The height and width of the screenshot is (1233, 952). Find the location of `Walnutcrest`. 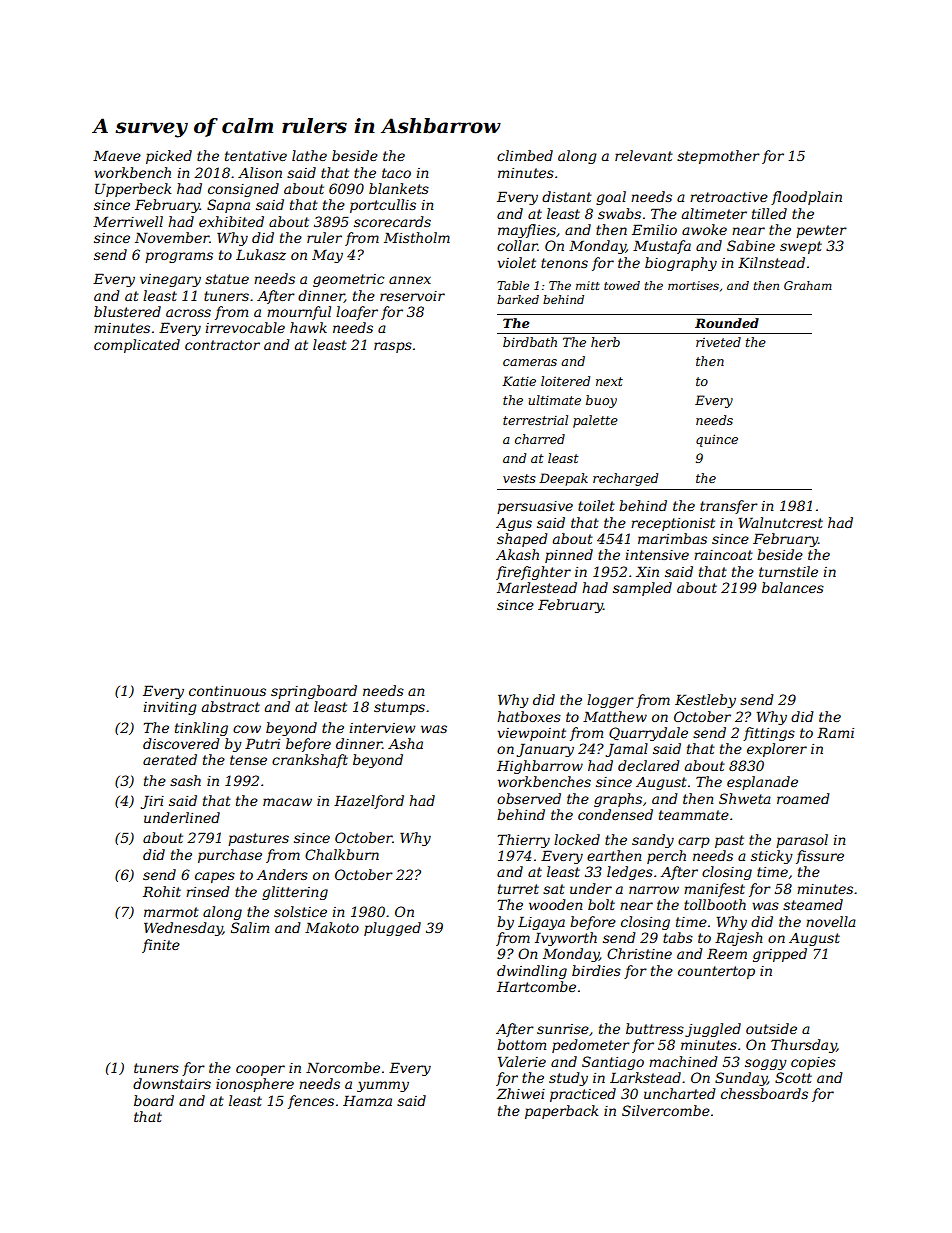

Walnutcrest is located at coordinates (781, 522).
